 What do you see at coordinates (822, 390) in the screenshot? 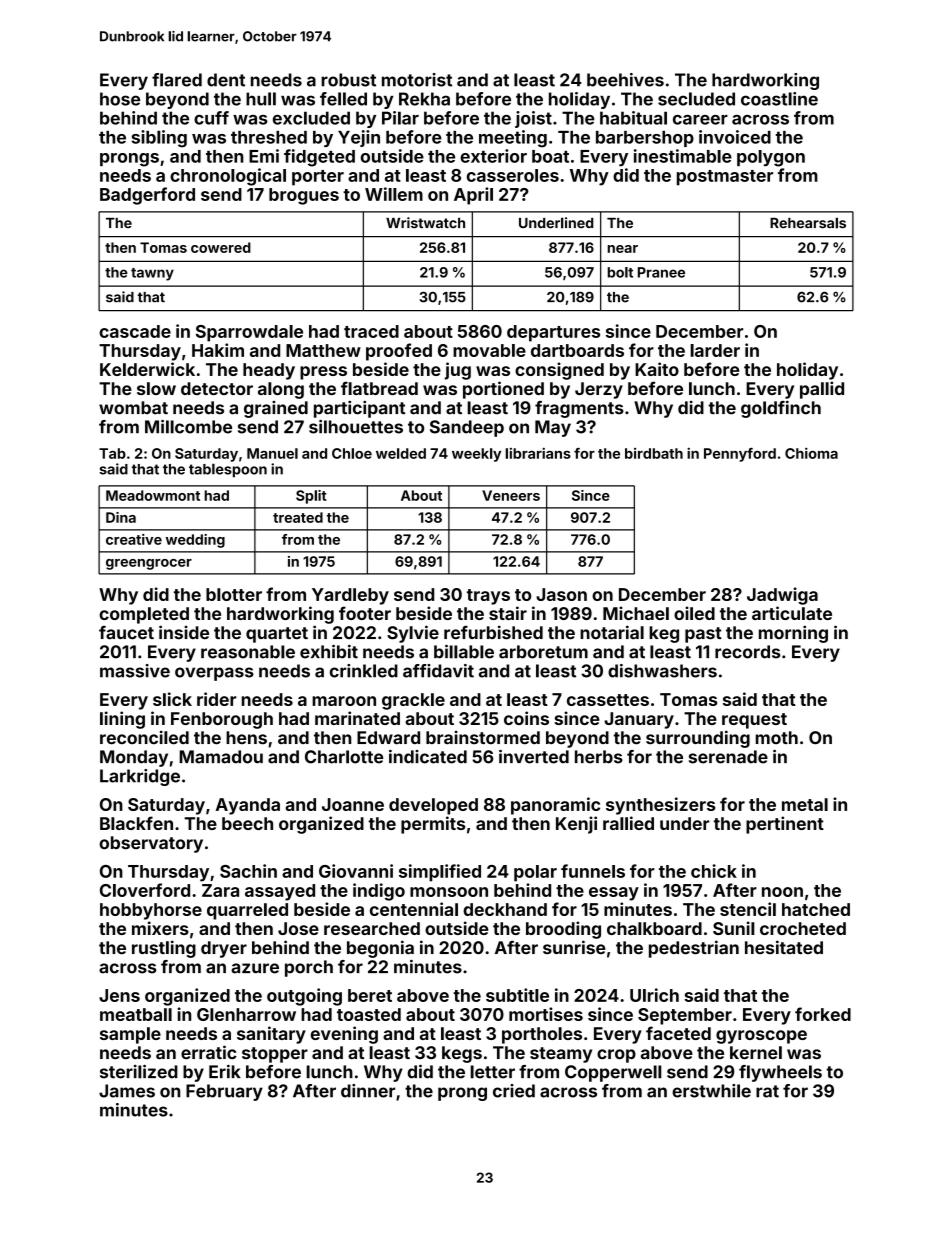
I see `pallid` at bounding box center [822, 390].
